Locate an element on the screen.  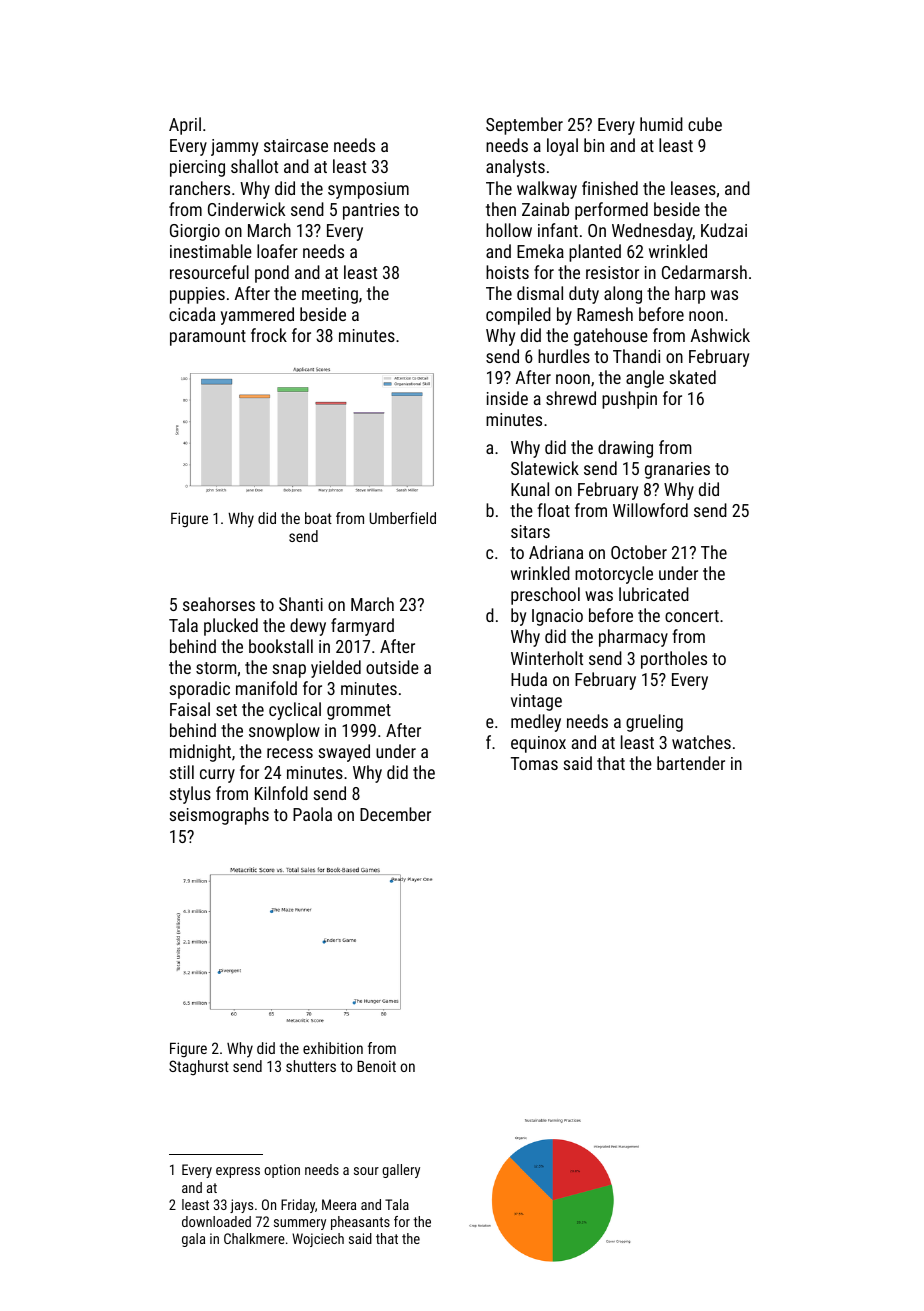
piercing is located at coordinates (197, 168).
